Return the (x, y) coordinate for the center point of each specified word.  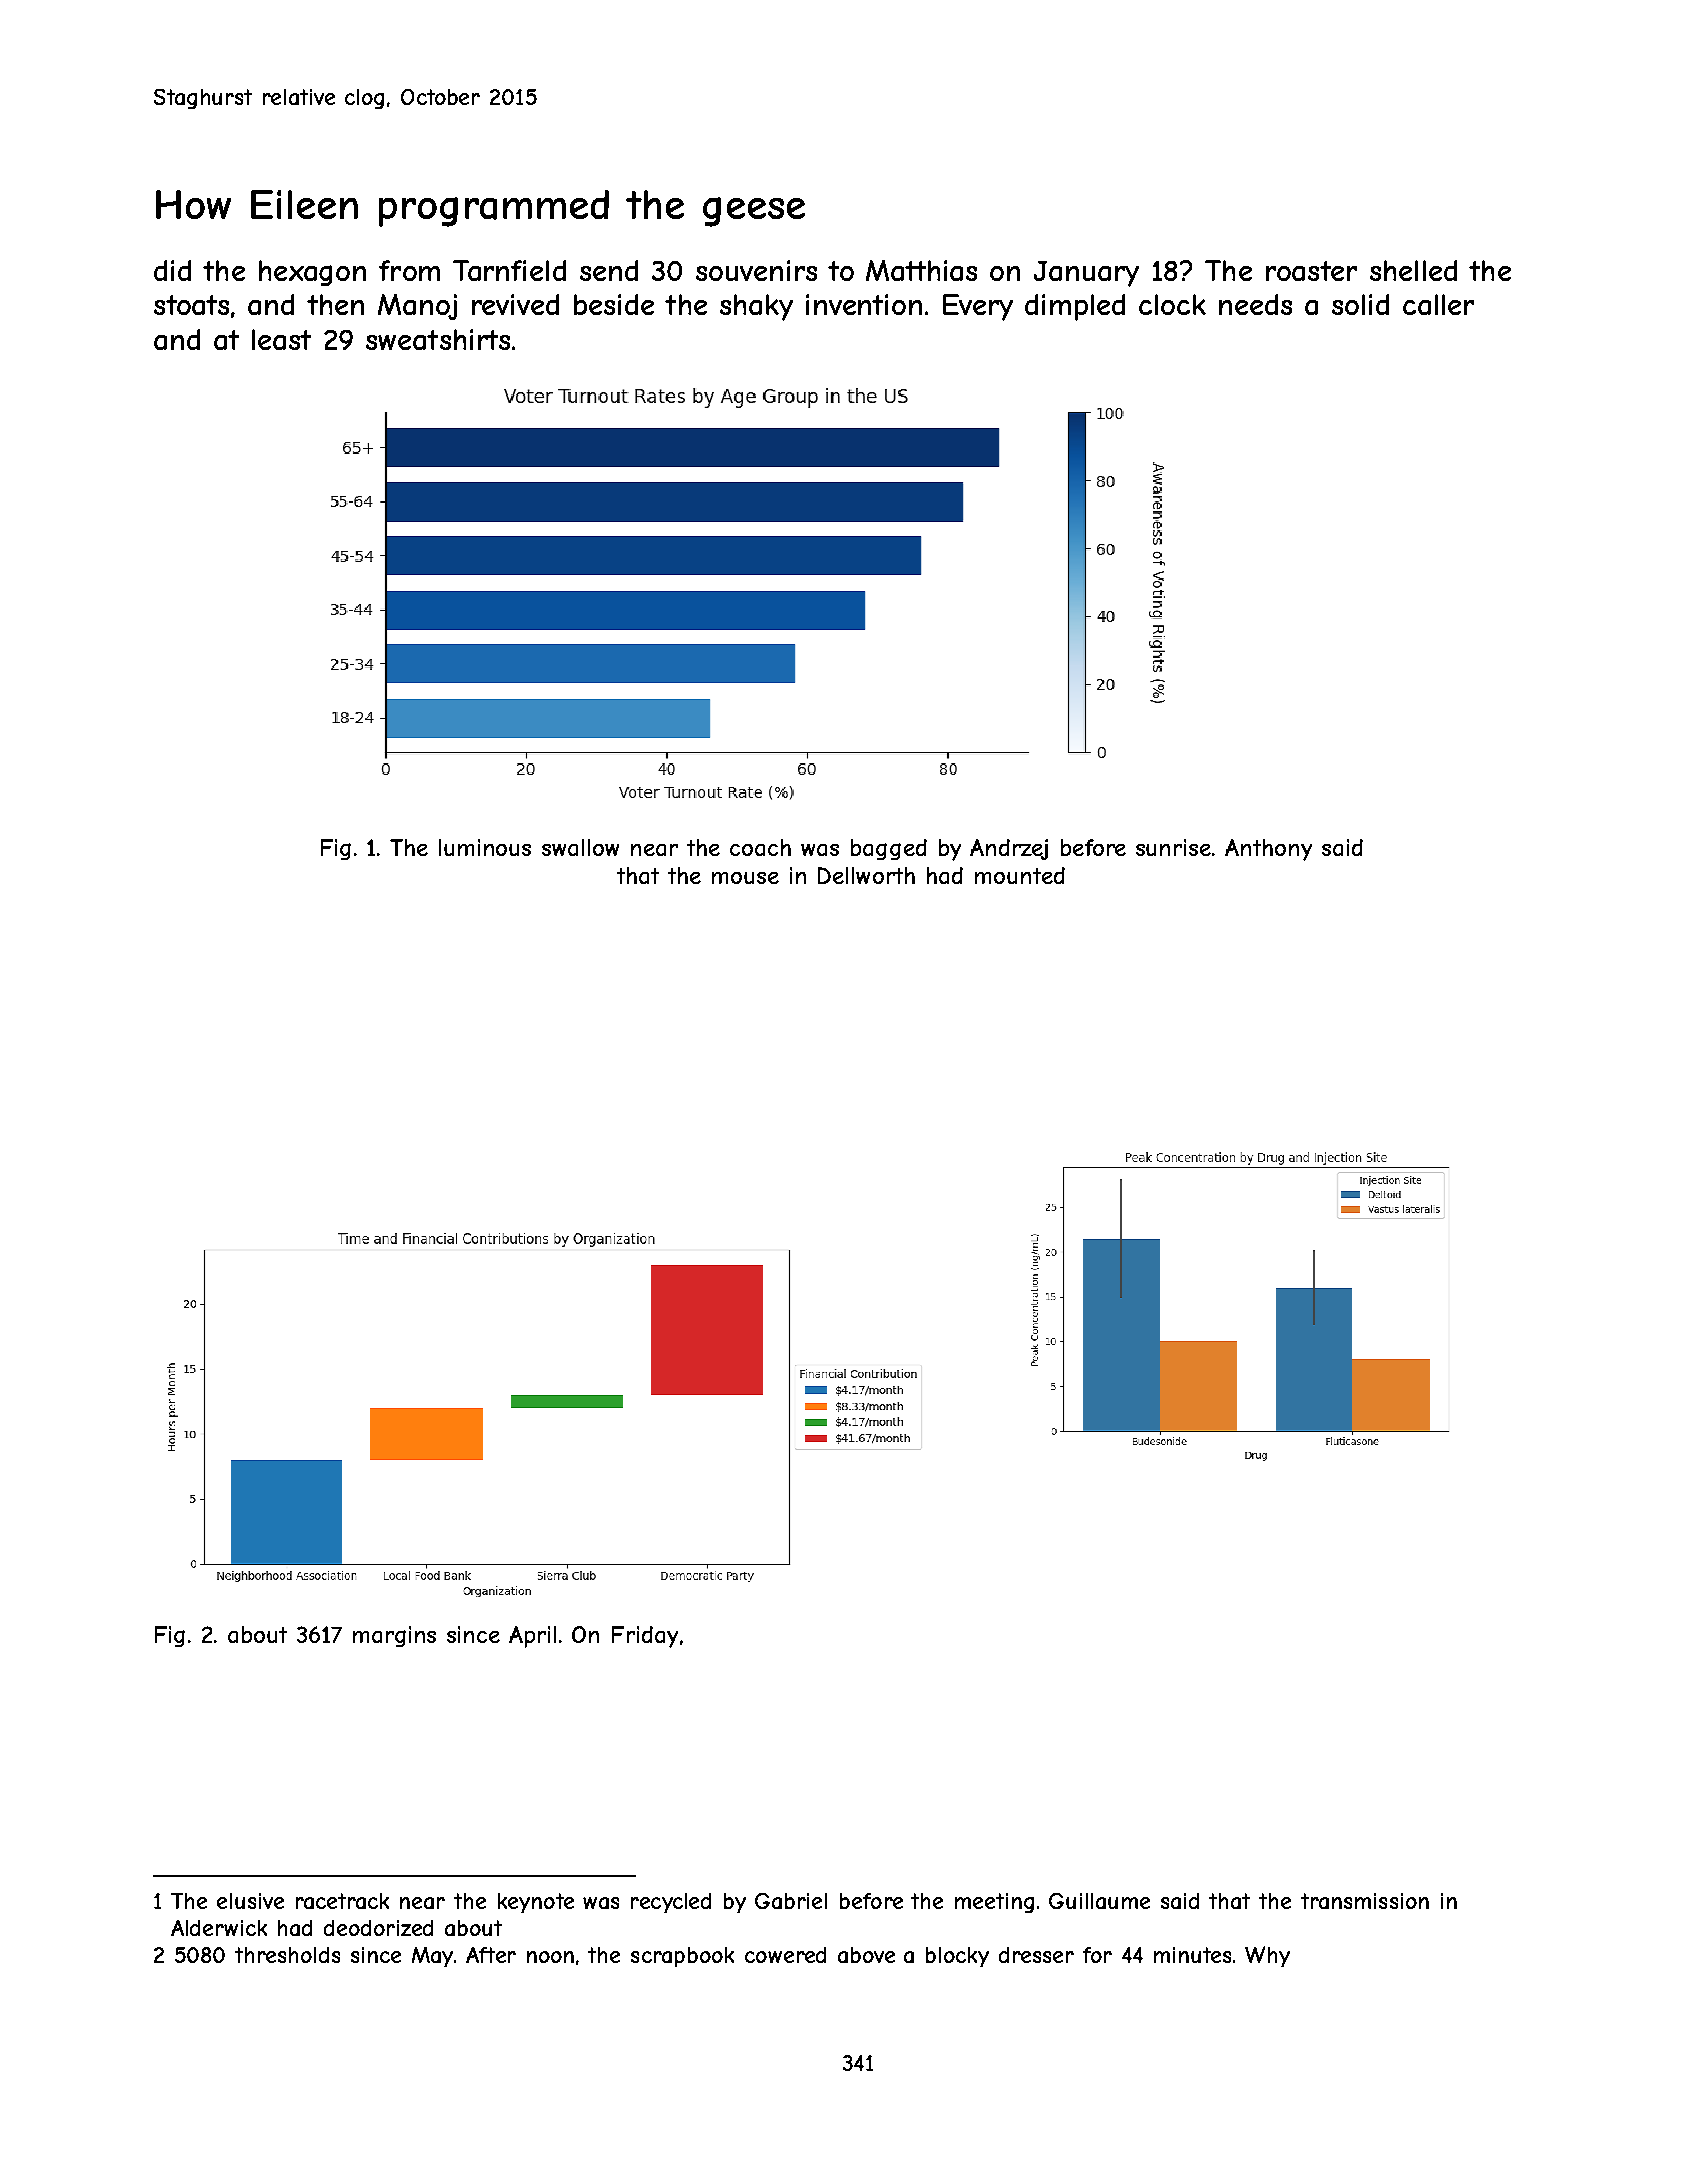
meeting (994, 1903)
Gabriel (791, 1901)
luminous (485, 847)
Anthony (1268, 850)
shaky (756, 307)
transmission (1365, 1901)
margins (394, 1636)
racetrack (342, 1901)
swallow (580, 847)
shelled (1413, 270)
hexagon (312, 273)
